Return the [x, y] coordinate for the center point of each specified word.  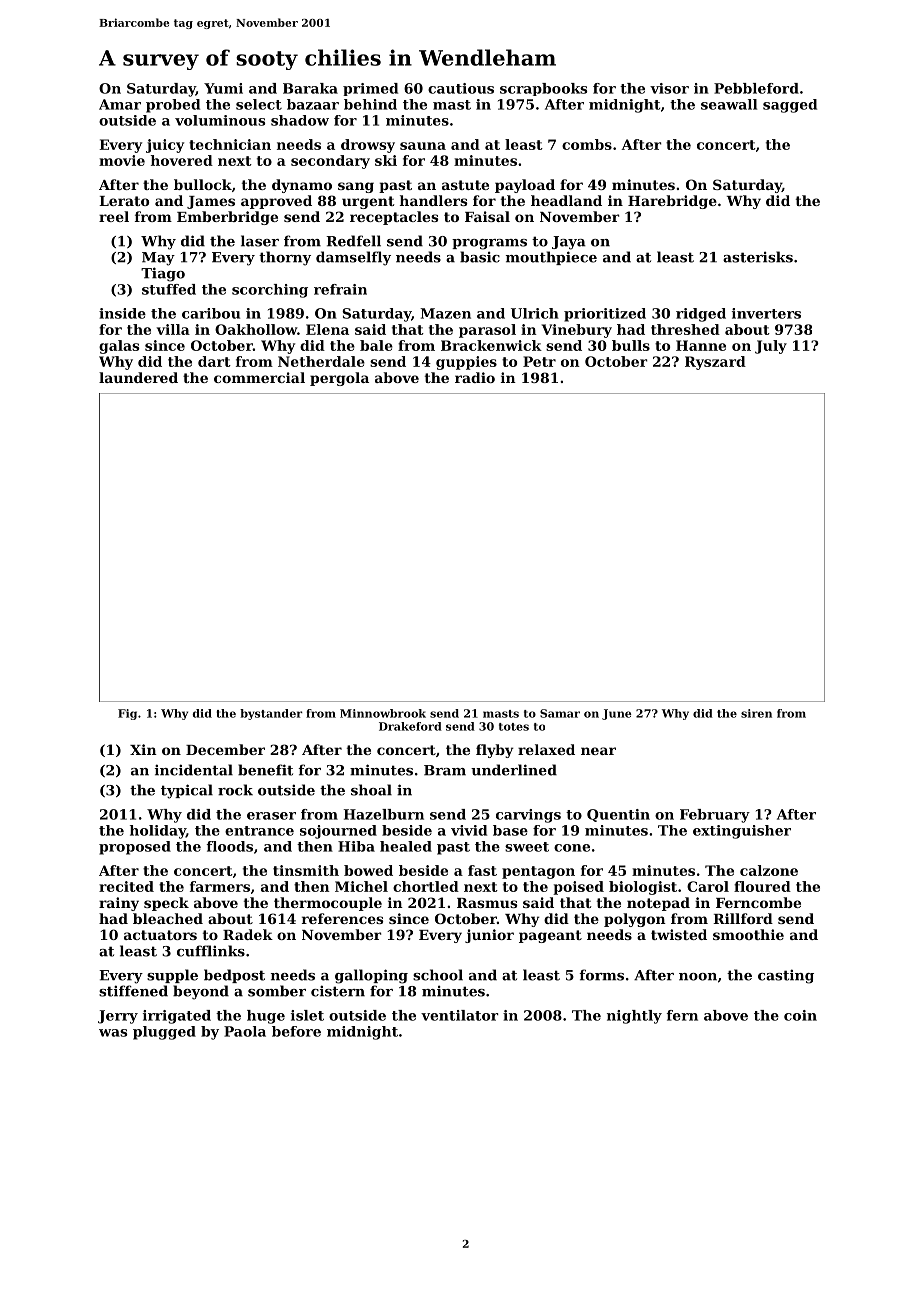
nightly [634, 1017]
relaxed [546, 749]
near [598, 751]
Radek [248, 934]
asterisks [758, 257]
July [771, 347]
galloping [371, 976]
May [158, 259]
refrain [340, 289]
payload [525, 186]
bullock [203, 184]
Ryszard [715, 363]
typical [187, 791]
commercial [259, 377]
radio [475, 377]
